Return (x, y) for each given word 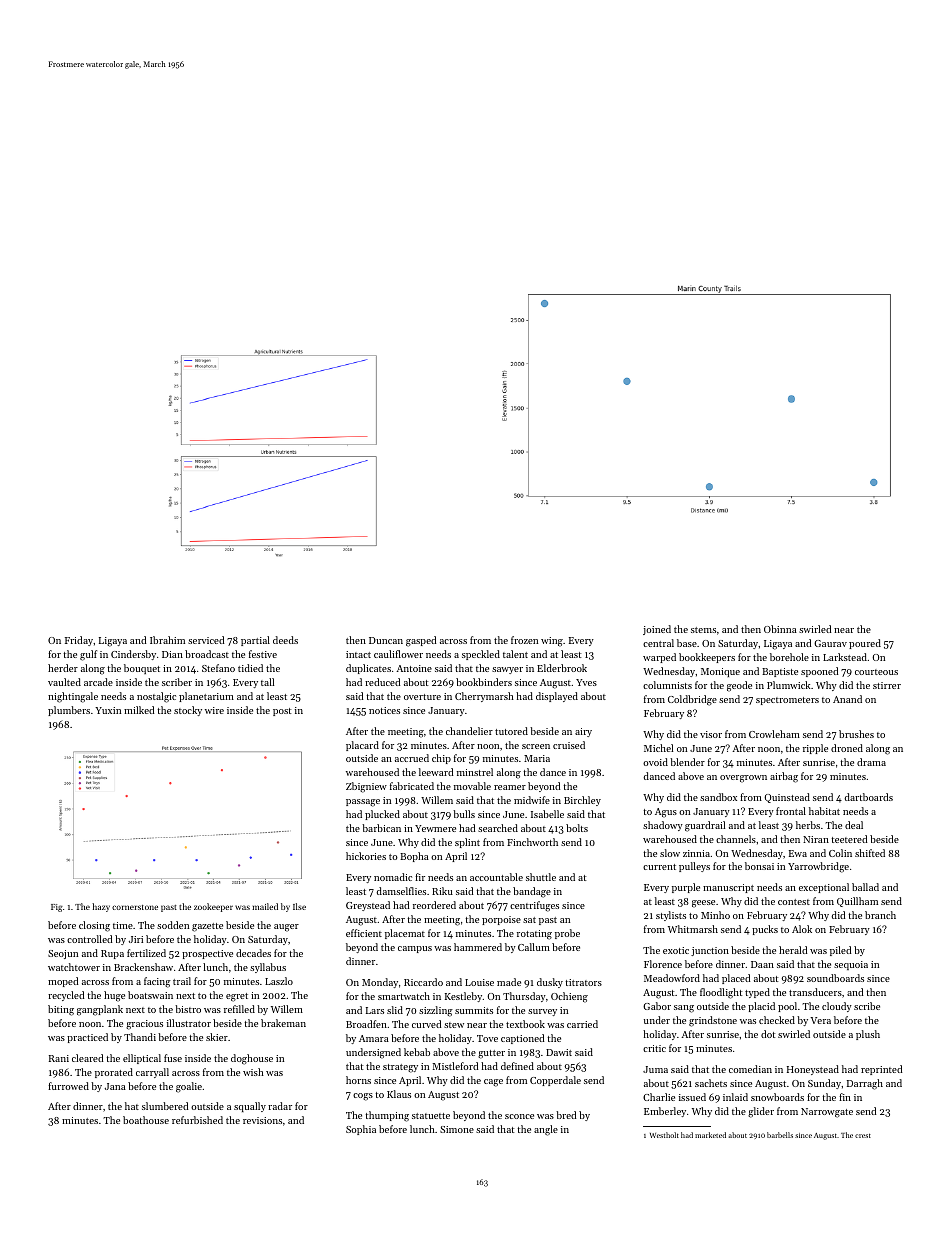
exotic (676, 950)
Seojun (63, 954)
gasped (421, 641)
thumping (387, 1116)
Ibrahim (167, 640)
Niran (816, 839)
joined (657, 630)
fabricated (412, 786)
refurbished (197, 1120)
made (509, 982)
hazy (101, 907)
